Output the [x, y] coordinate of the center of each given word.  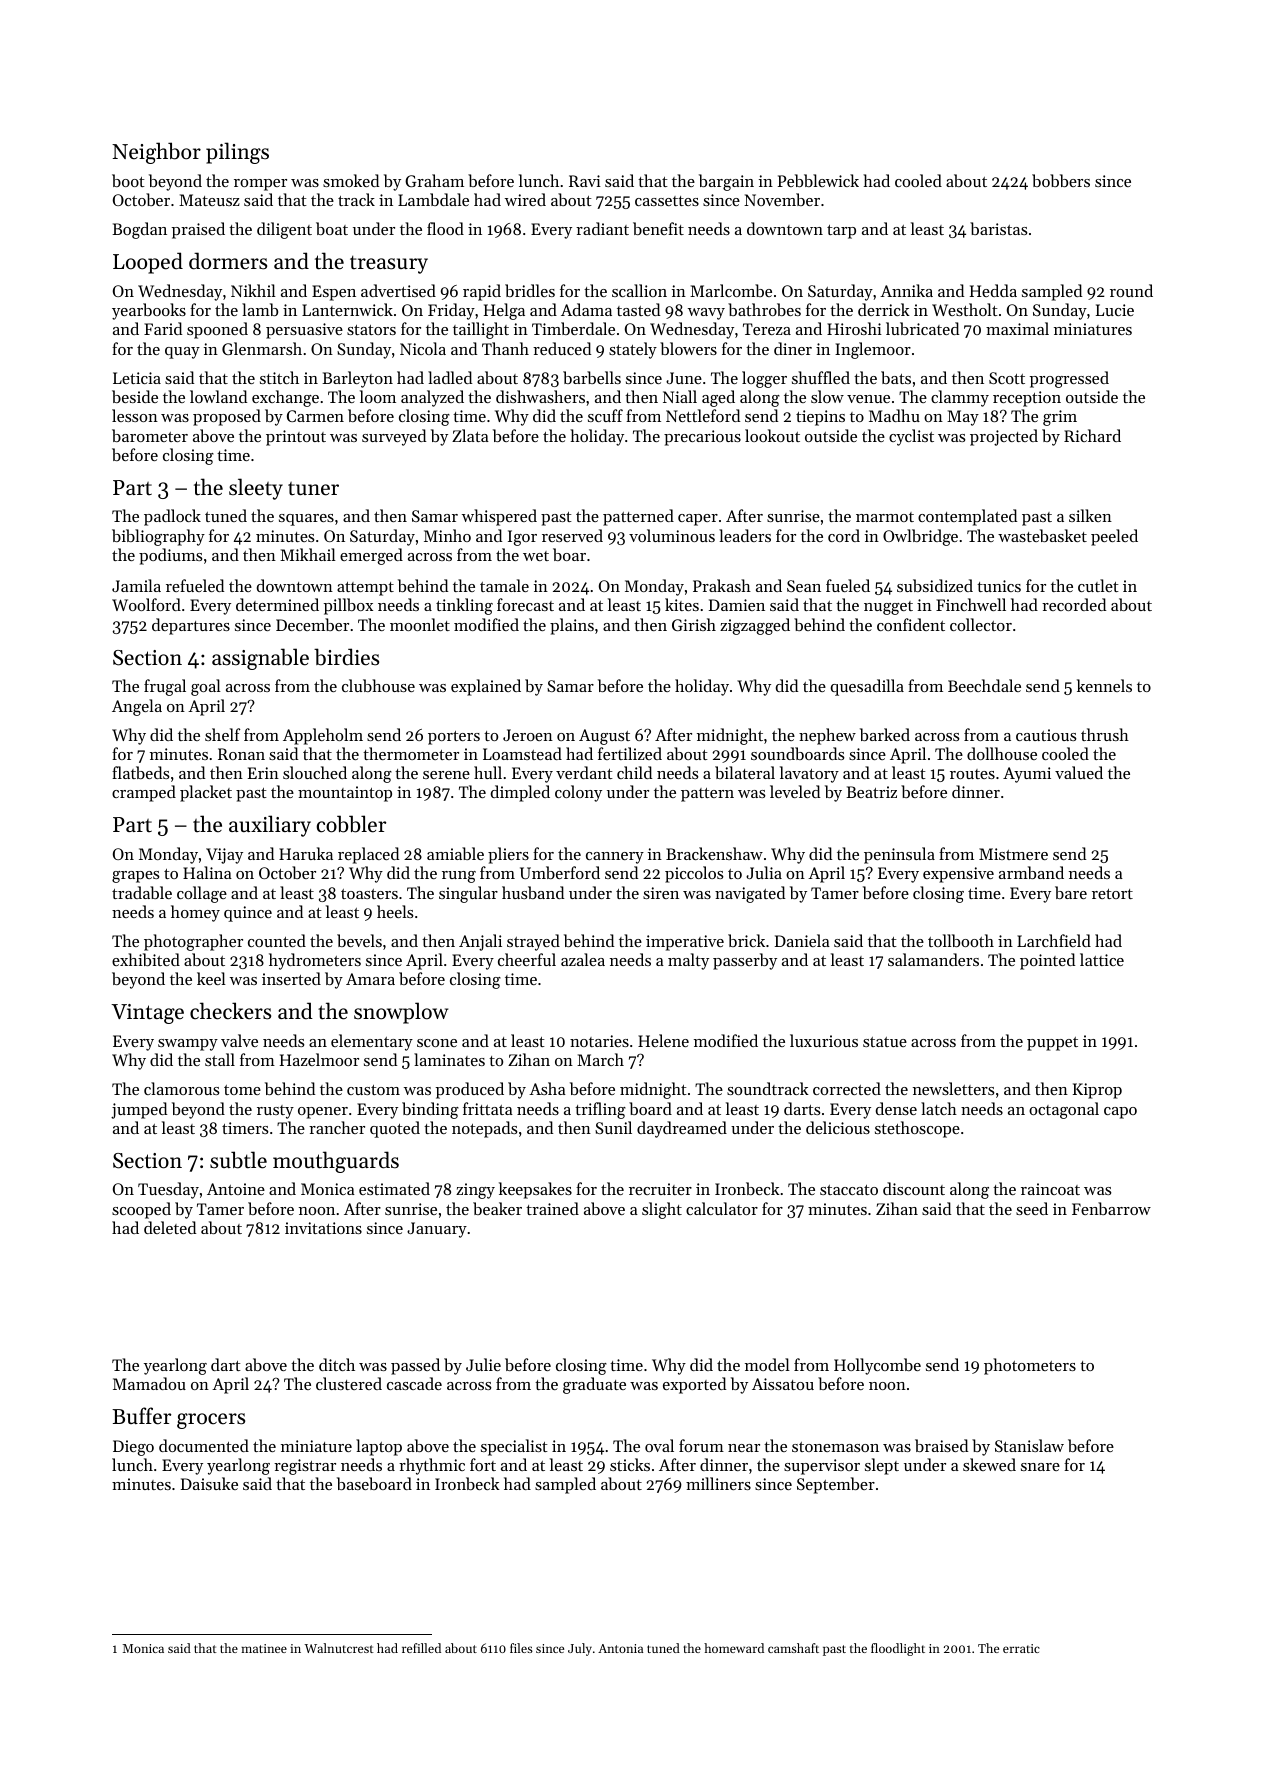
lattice [1102, 959]
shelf [222, 734]
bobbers [1061, 180]
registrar [305, 1467]
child [634, 772]
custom [373, 1090]
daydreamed [682, 1129]
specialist [514, 1447]
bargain [726, 182]
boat [332, 228]
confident [911, 624]
